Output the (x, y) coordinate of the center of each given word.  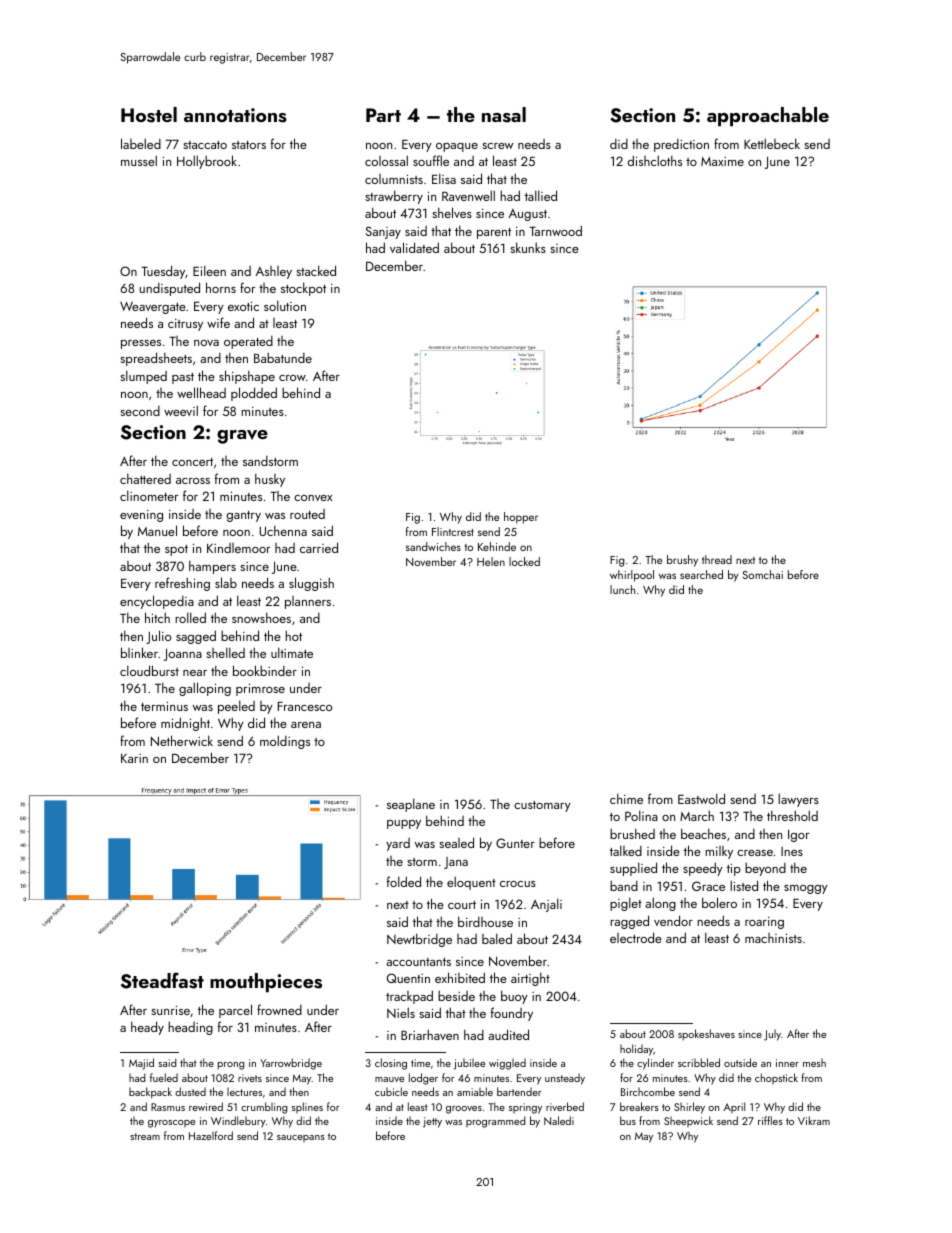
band (624, 886)
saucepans (301, 1138)
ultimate (292, 652)
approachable (768, 117)
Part (383, 115)
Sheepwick (688, 1121)
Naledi (559, 1120)
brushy (682, 561)
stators (249, 145)
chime (626, 798)
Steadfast (162, 980)
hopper (521, 518)
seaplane (411, 805)
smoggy (806, 889)
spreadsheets (156, 359)
